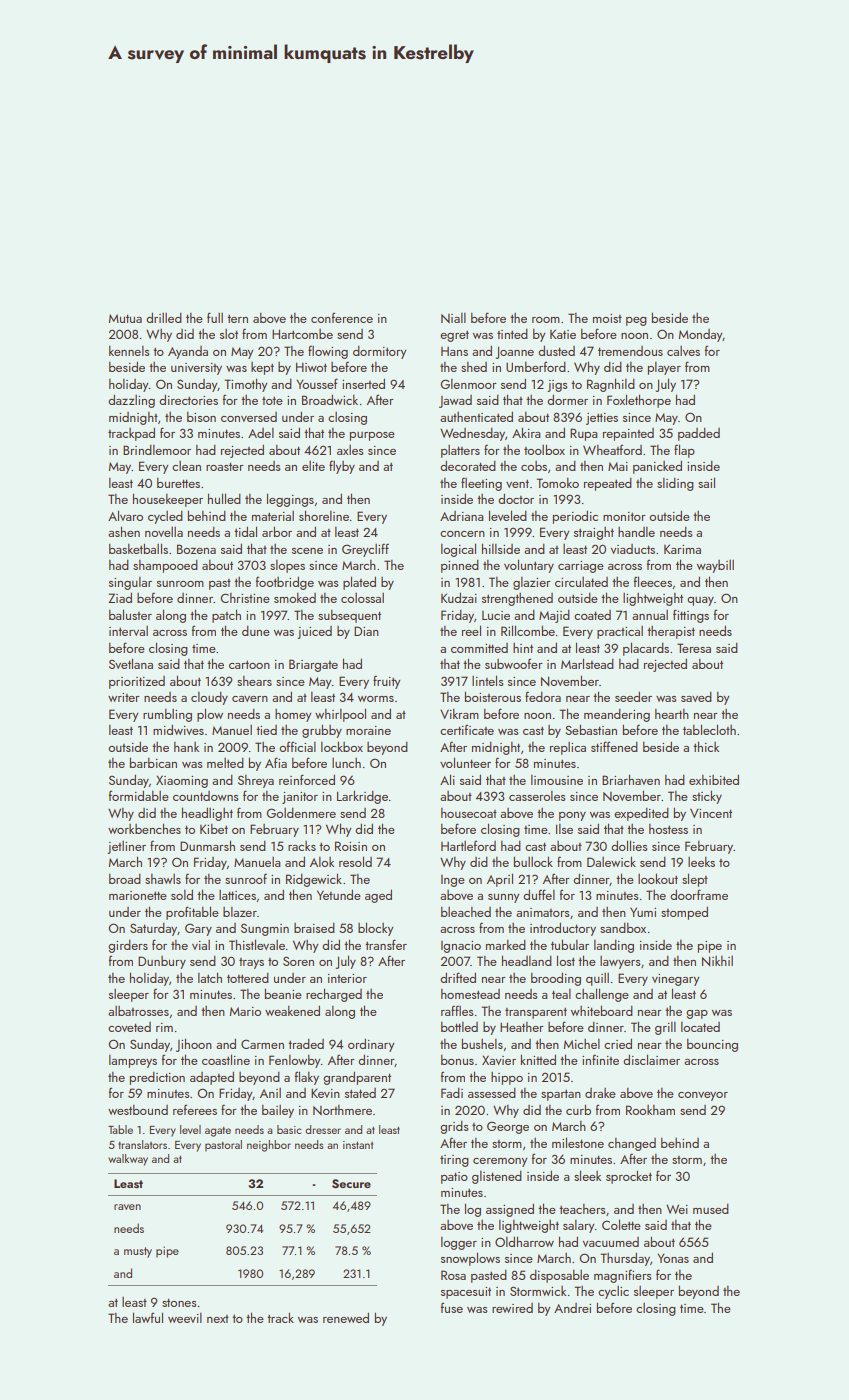 Image resolution: width=849 pixels, height=1400 pixels. What do you see at coordinates (711, 1209) in the screenshot?
I see `mused` at bounding box center [711, 1209].
